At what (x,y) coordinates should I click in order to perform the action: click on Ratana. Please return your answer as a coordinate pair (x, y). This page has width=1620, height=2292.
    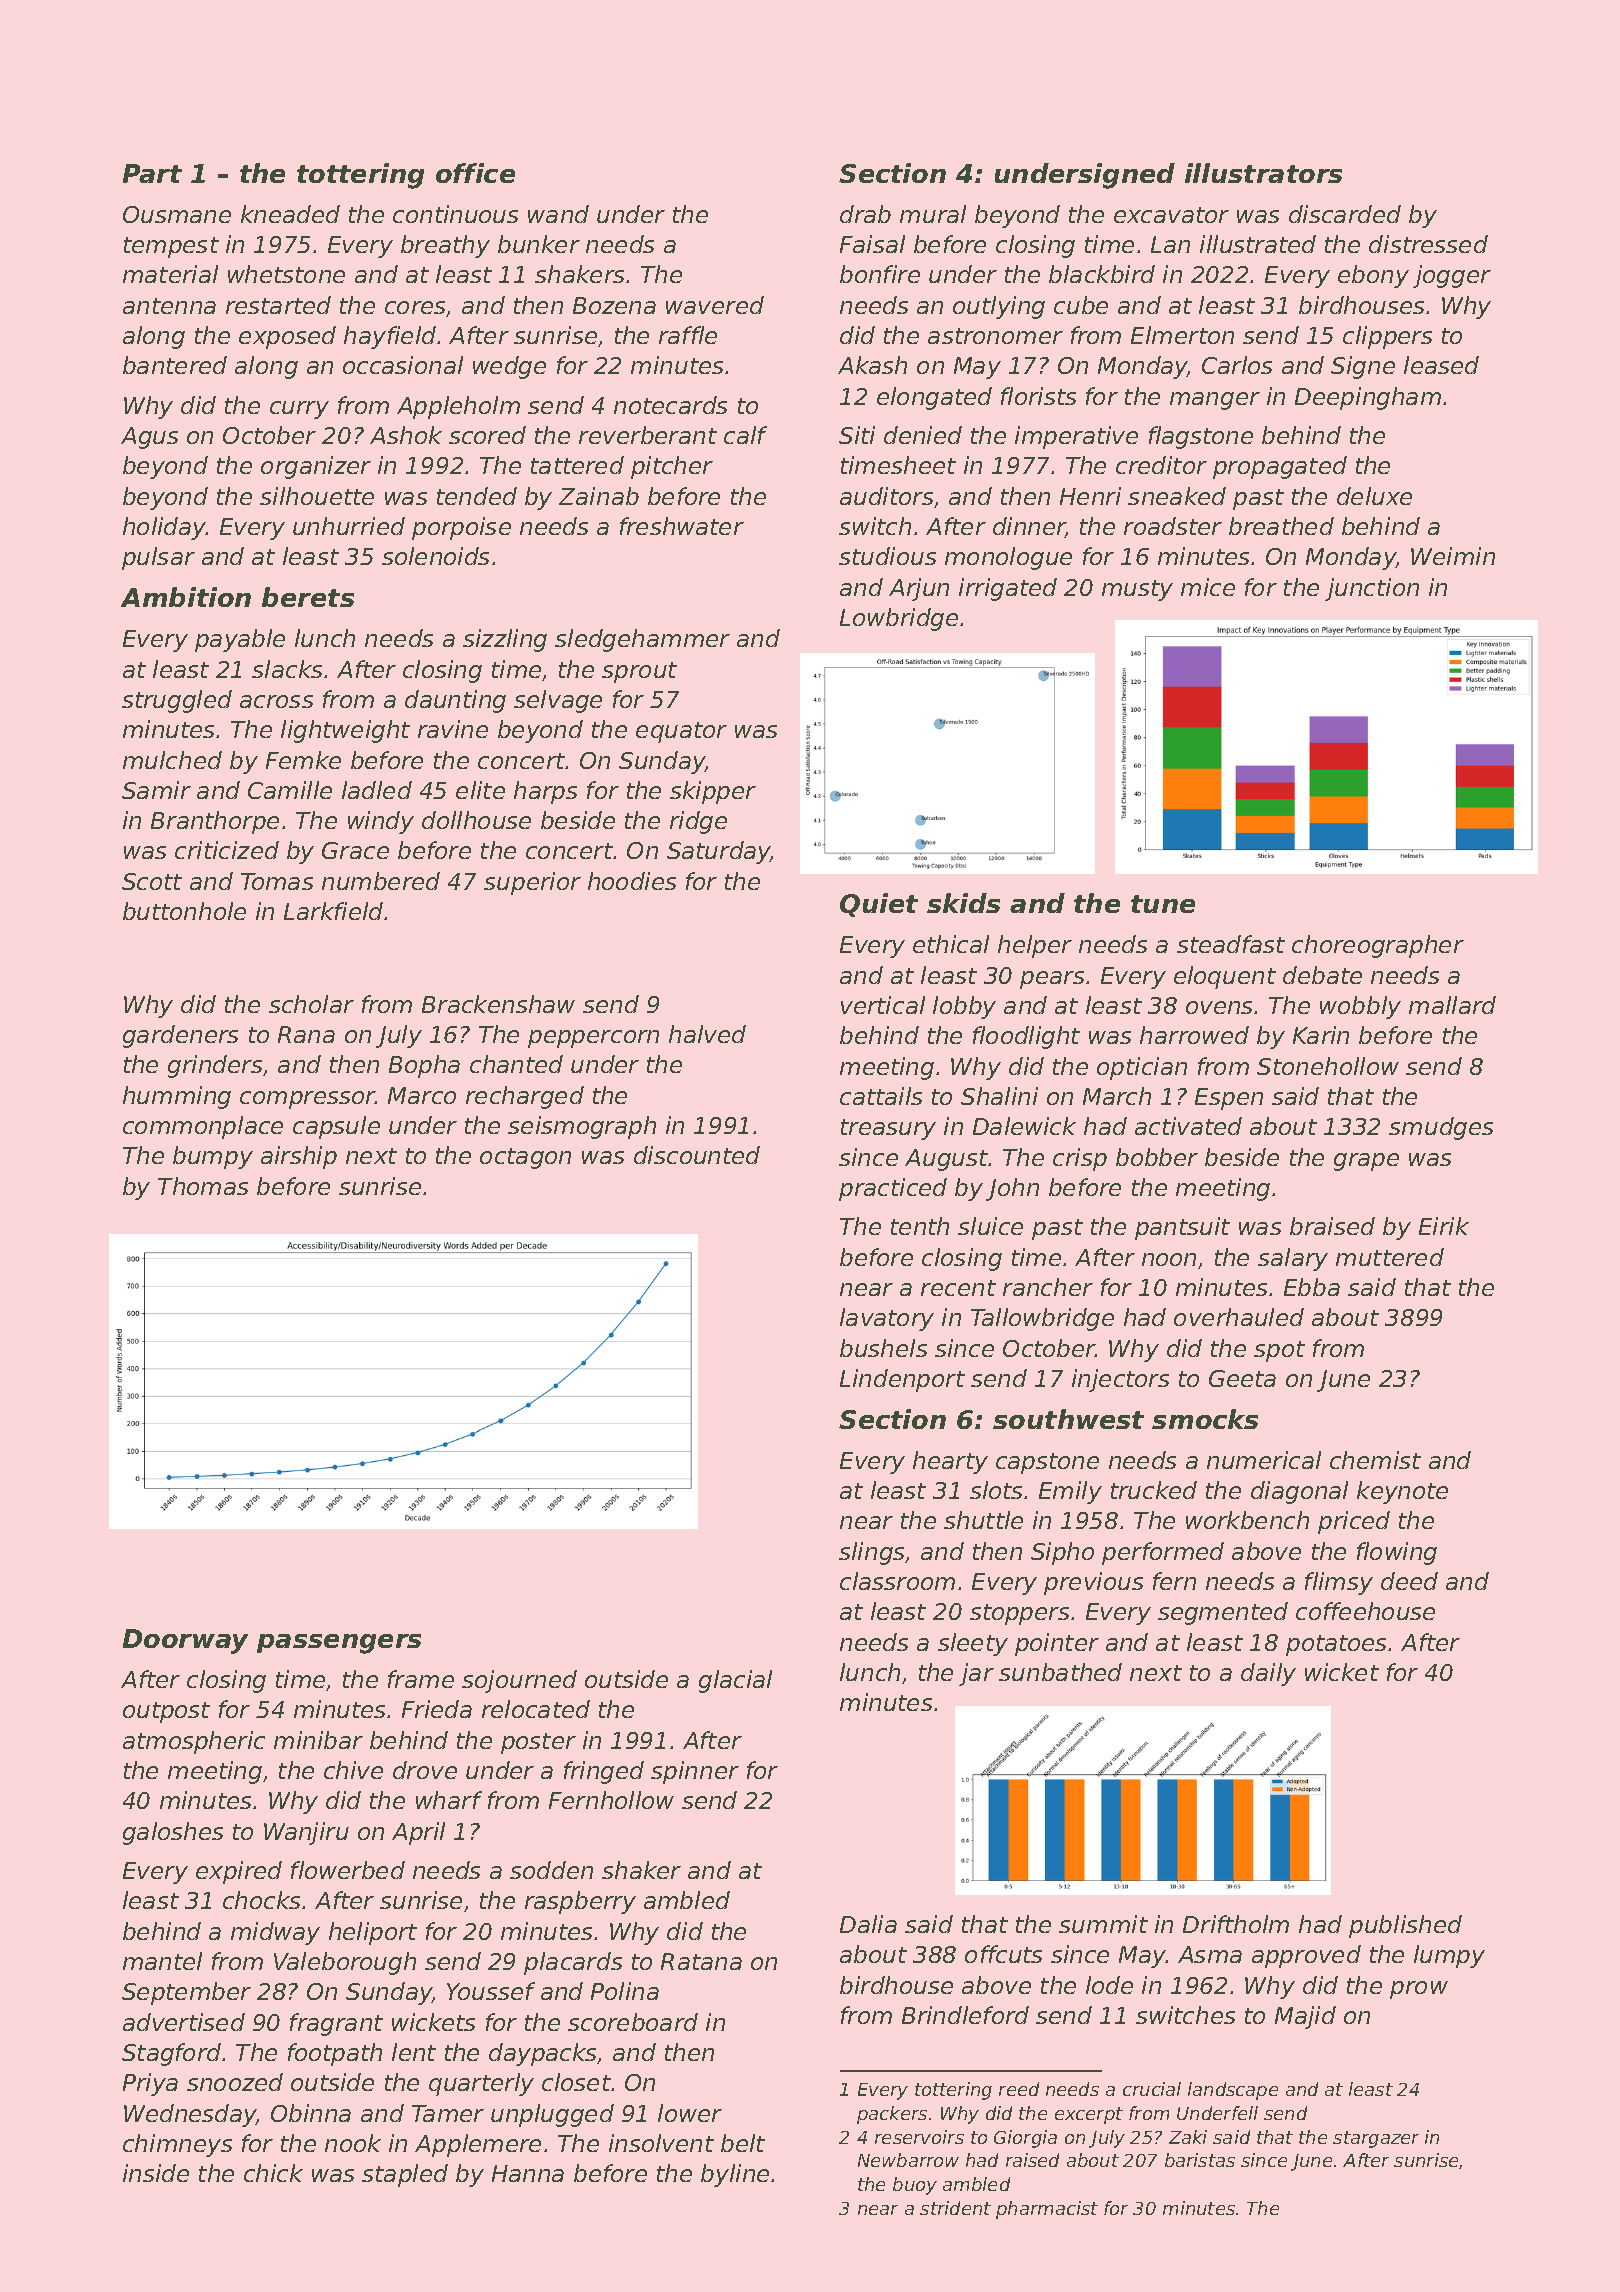
    Looking at the image, I should click on (701, 1961).
